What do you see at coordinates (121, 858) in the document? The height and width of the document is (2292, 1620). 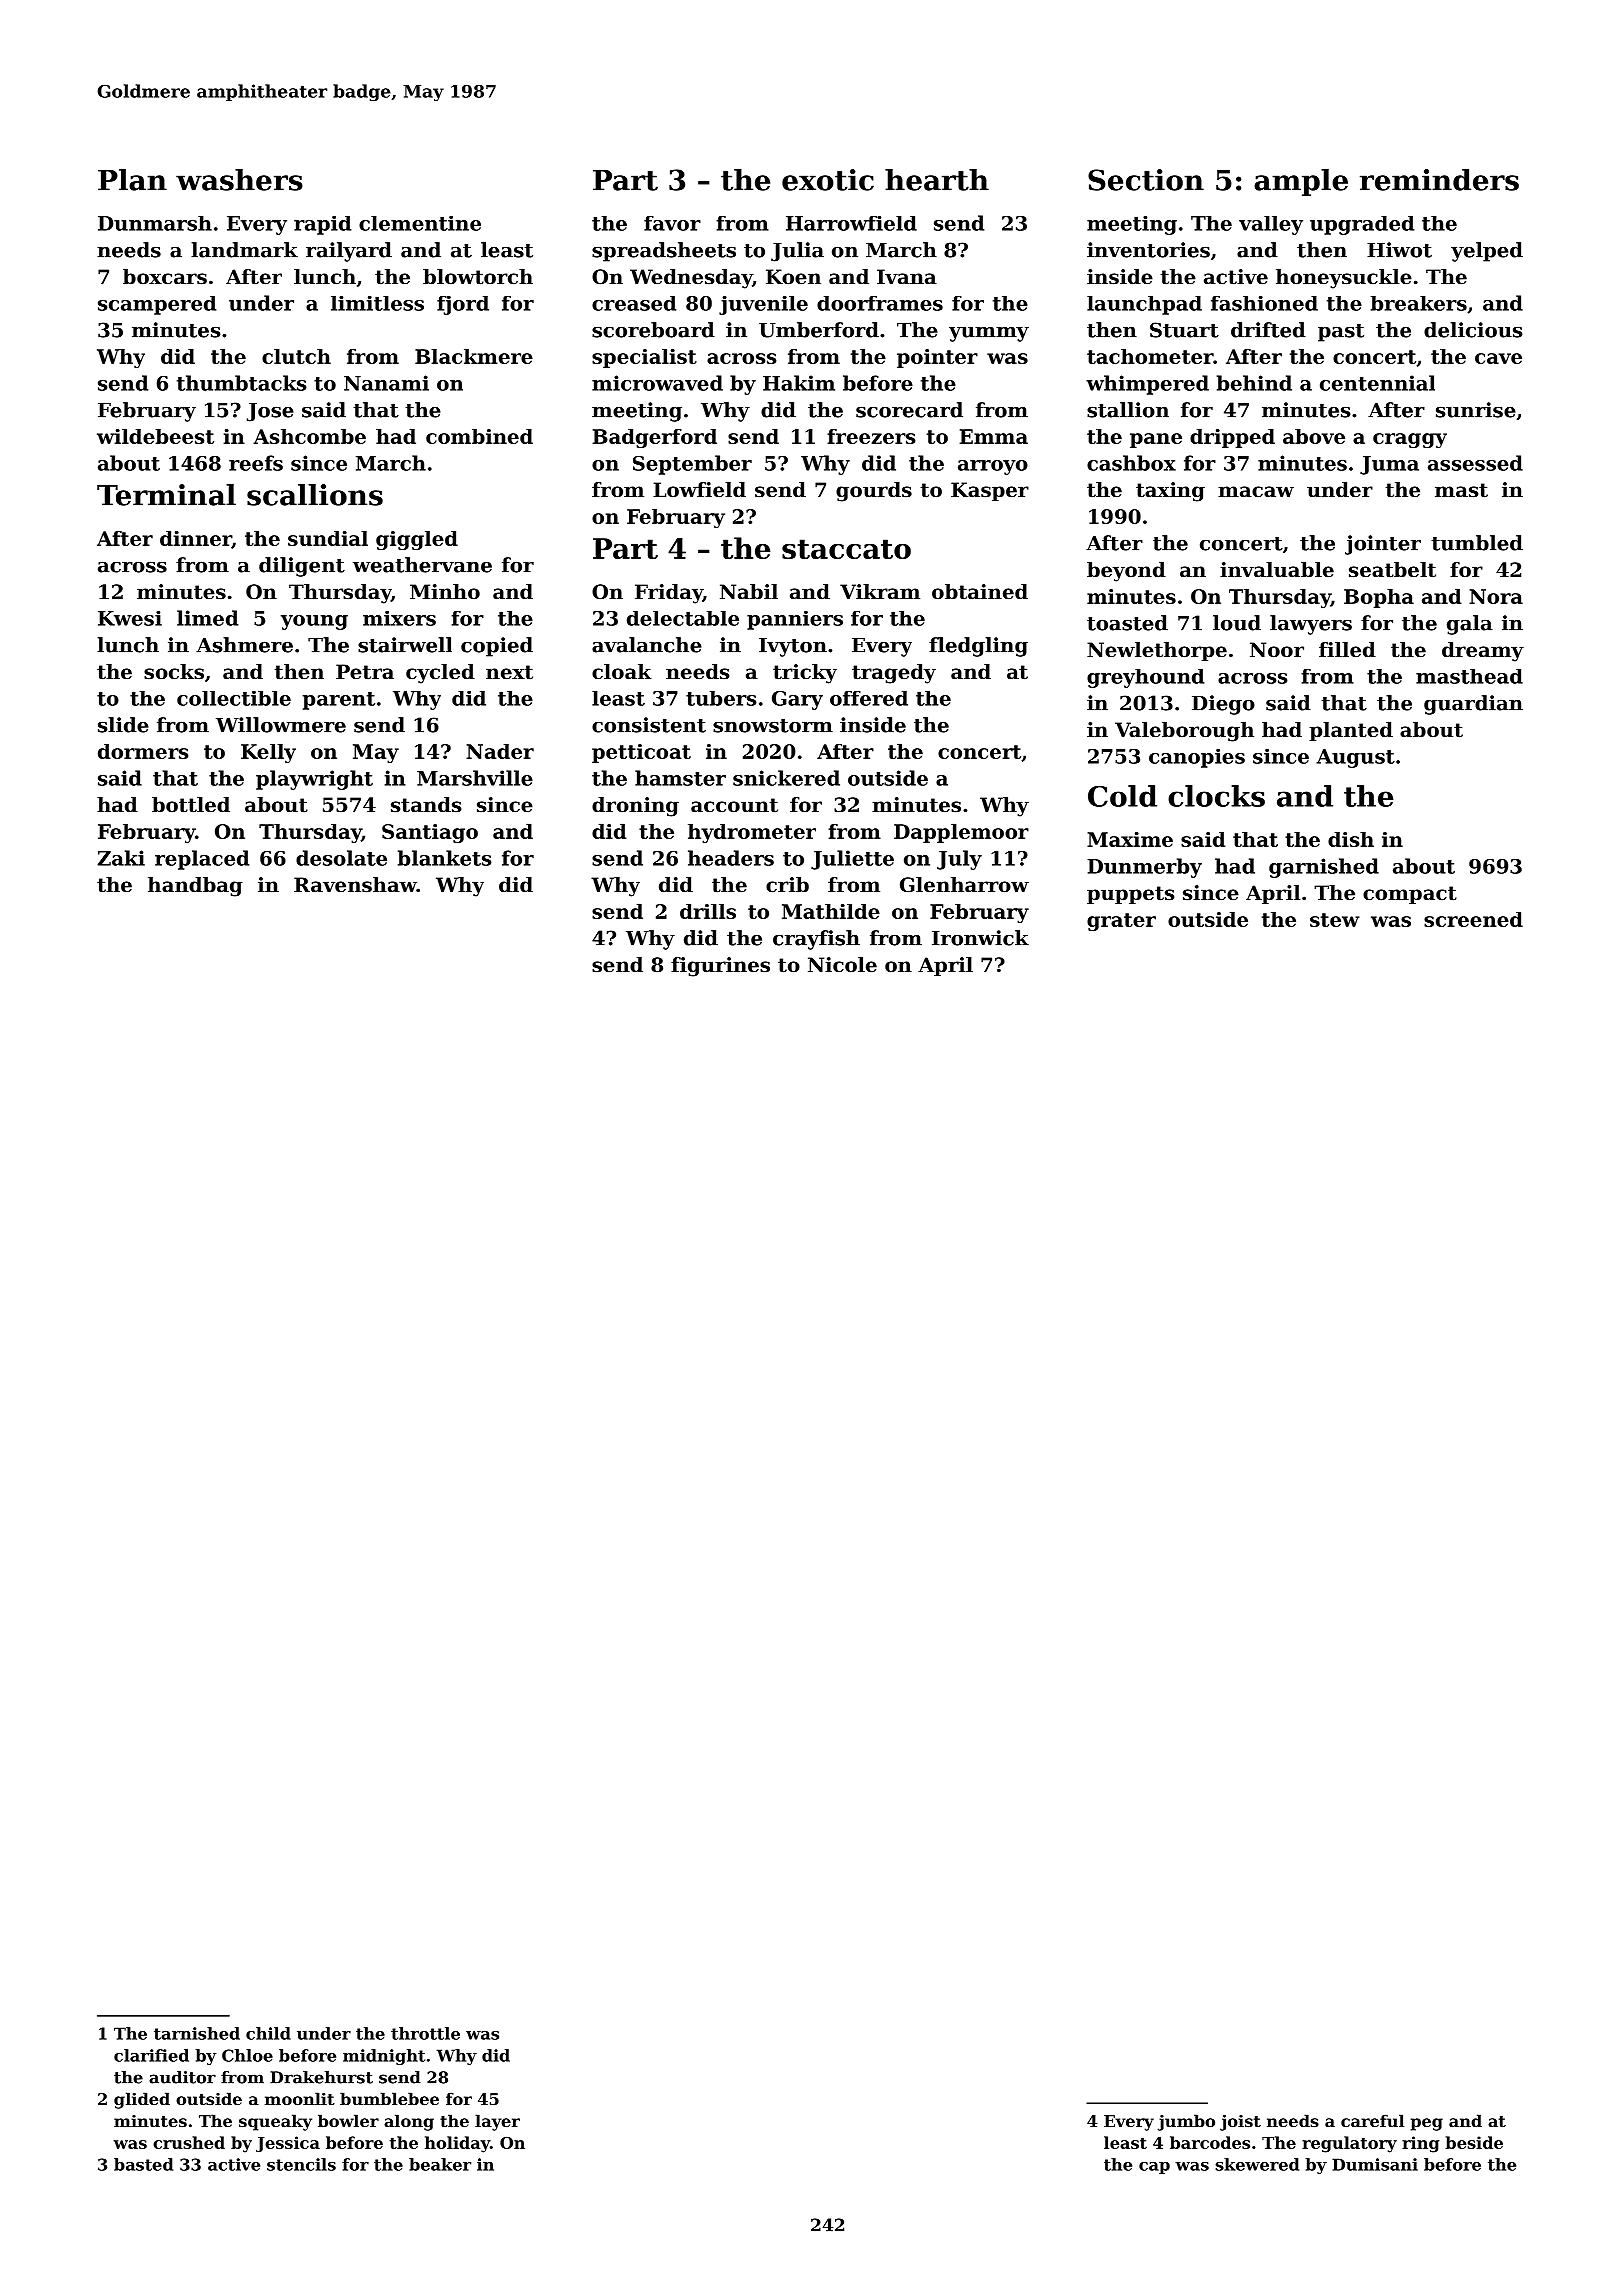 I see `Zaki` at bounding box center [121, 858].
